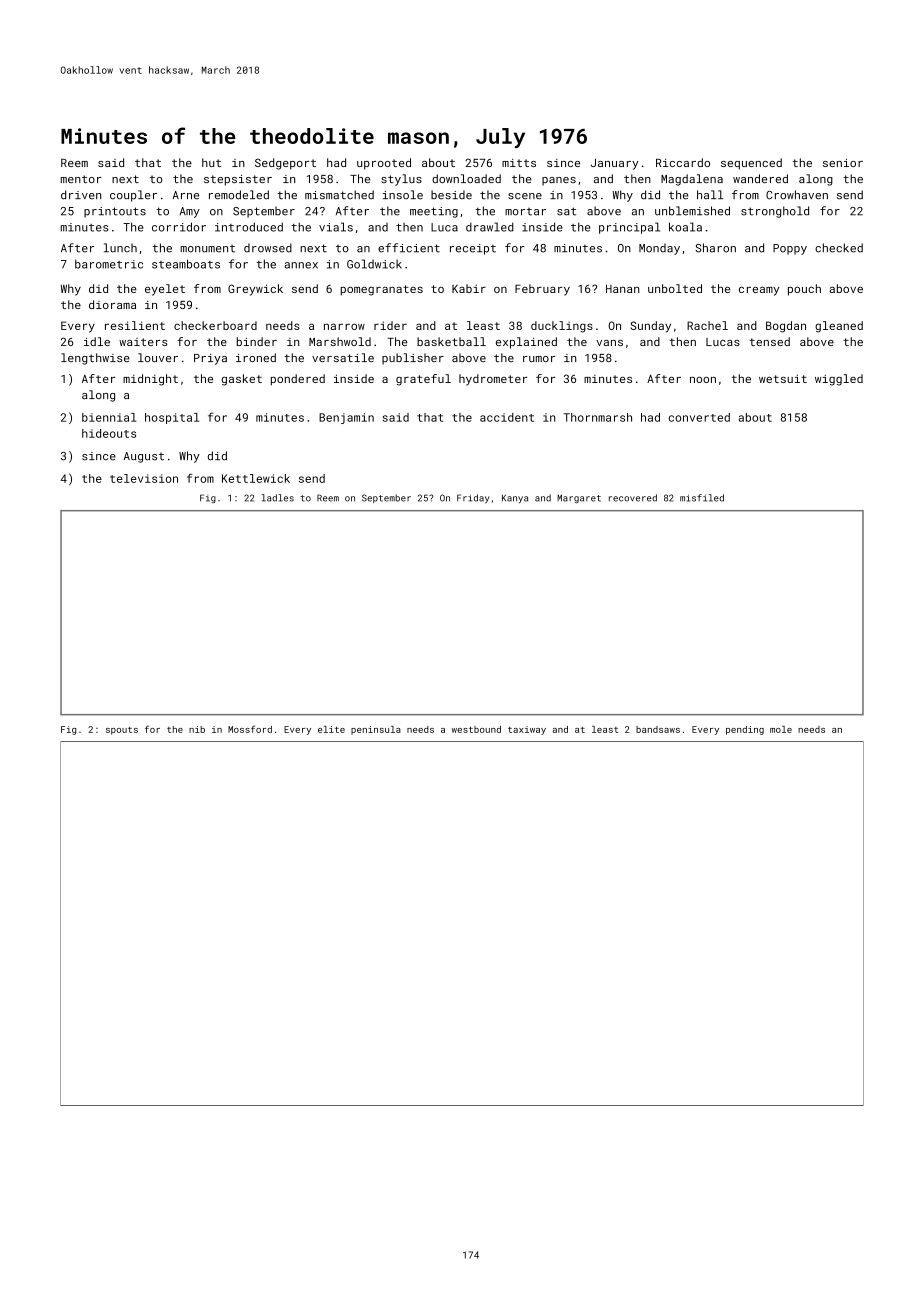 The image size is (924, 1308). What do you see at coordinates (122, 731) in the screenshot?
I see `spouts` at bounding box center [122, 731].
